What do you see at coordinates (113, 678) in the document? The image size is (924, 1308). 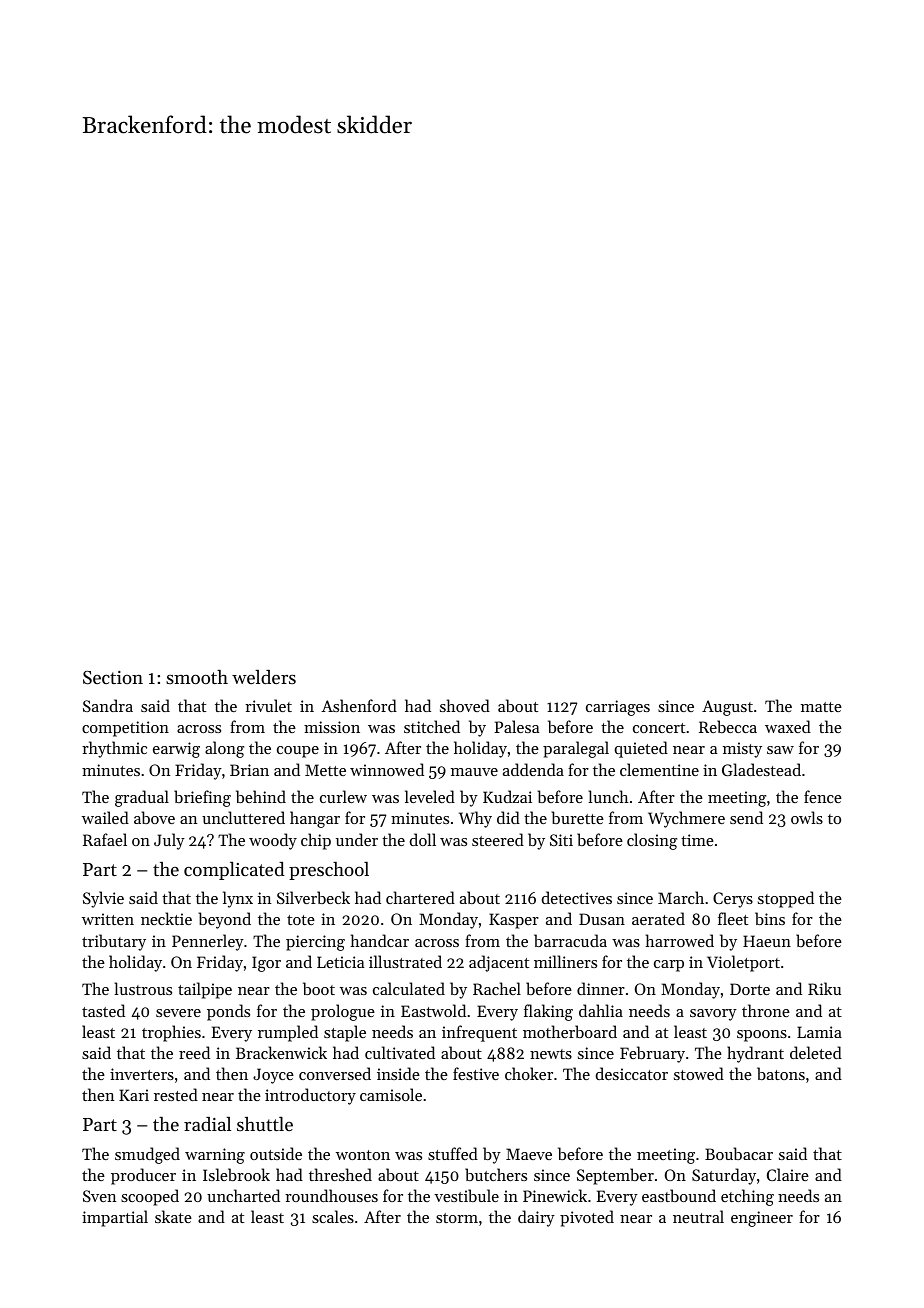 I see `Section` at bounding box center [113, 678].
